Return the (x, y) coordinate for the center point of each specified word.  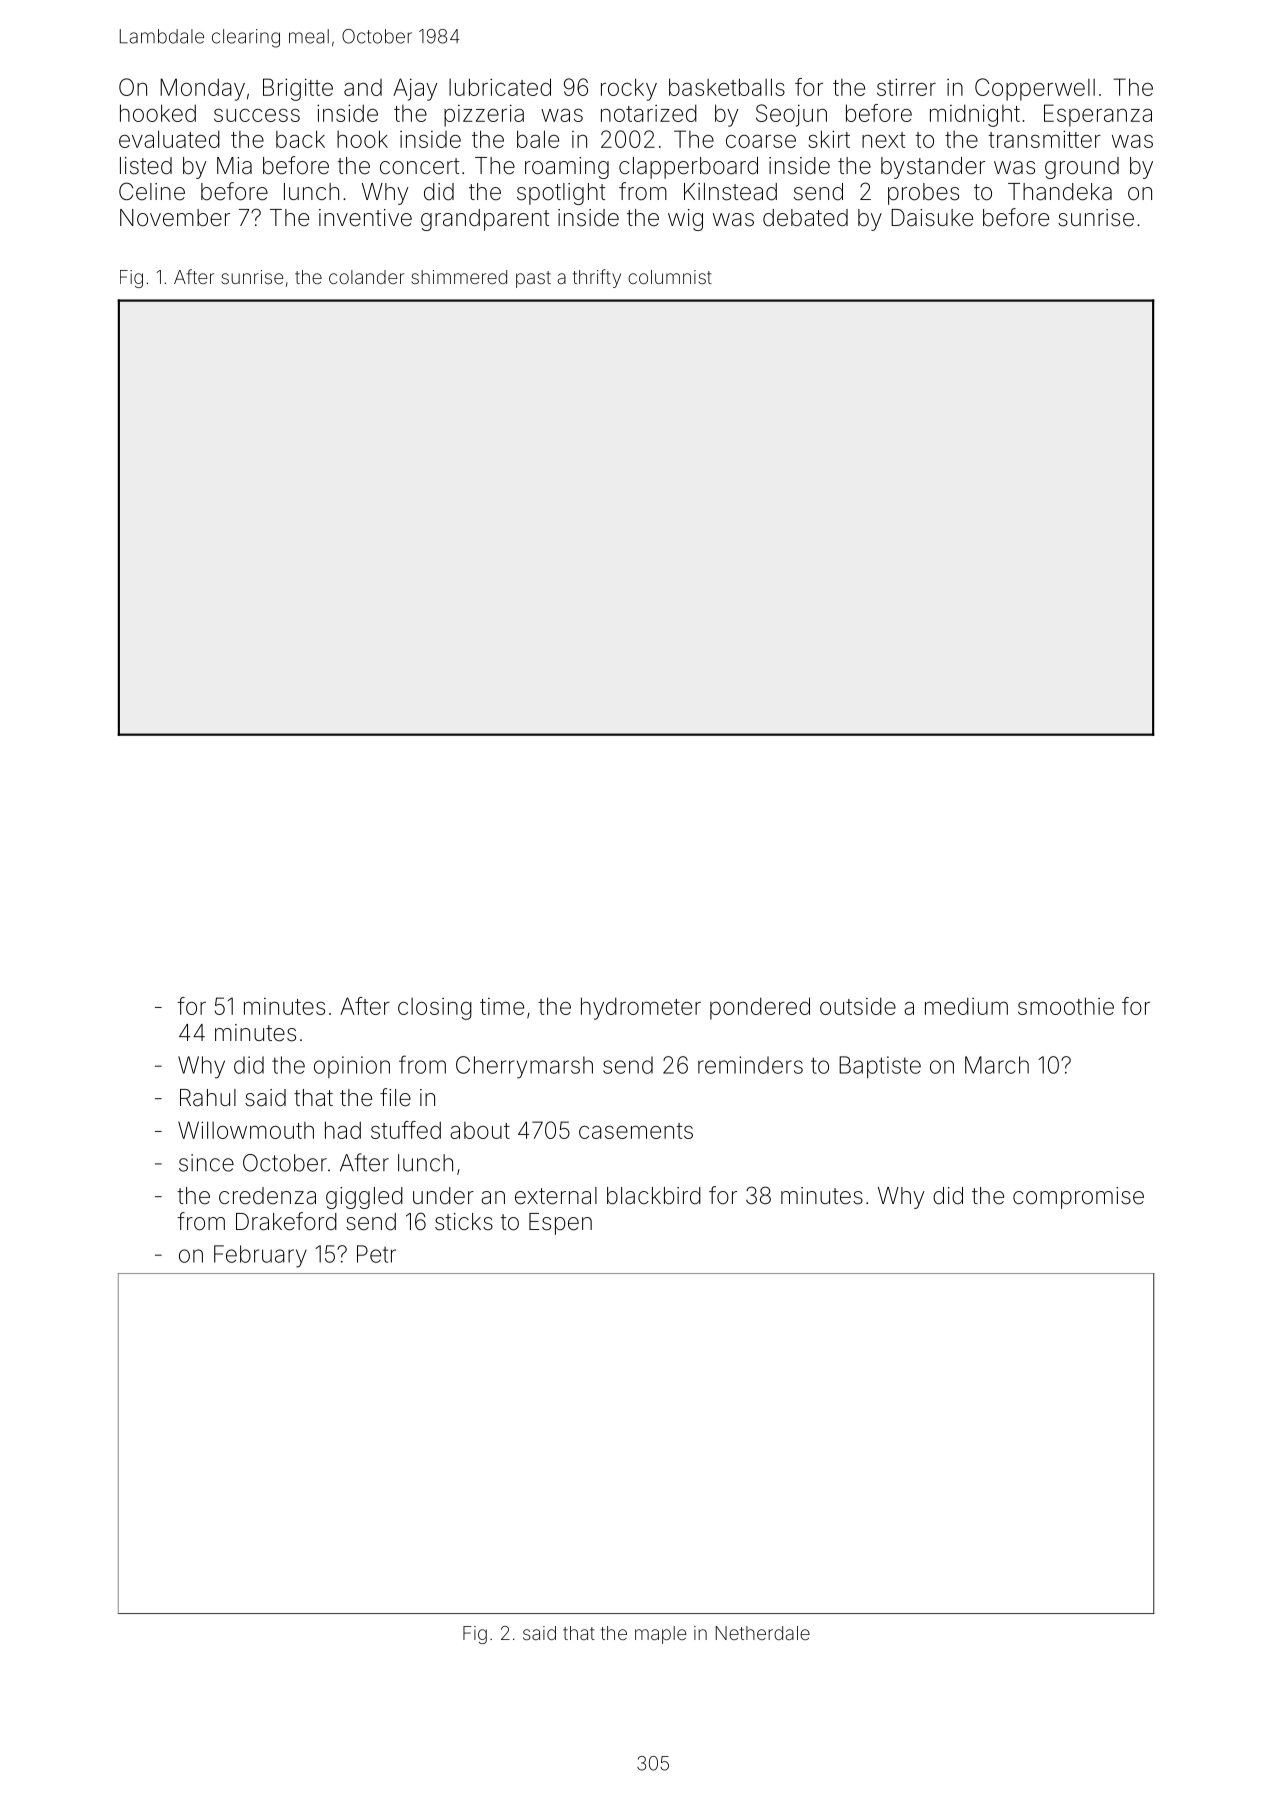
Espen (560, 1224)
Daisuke (932, 218)
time (502, 1006)
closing (435, 1009)
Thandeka (1060, 192)
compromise (1078, 1198)
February (260, 1256)
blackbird (654, 1196)
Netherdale (763, 1633)
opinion (352, 1067)
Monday (202, 89)
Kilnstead (730, 192)
